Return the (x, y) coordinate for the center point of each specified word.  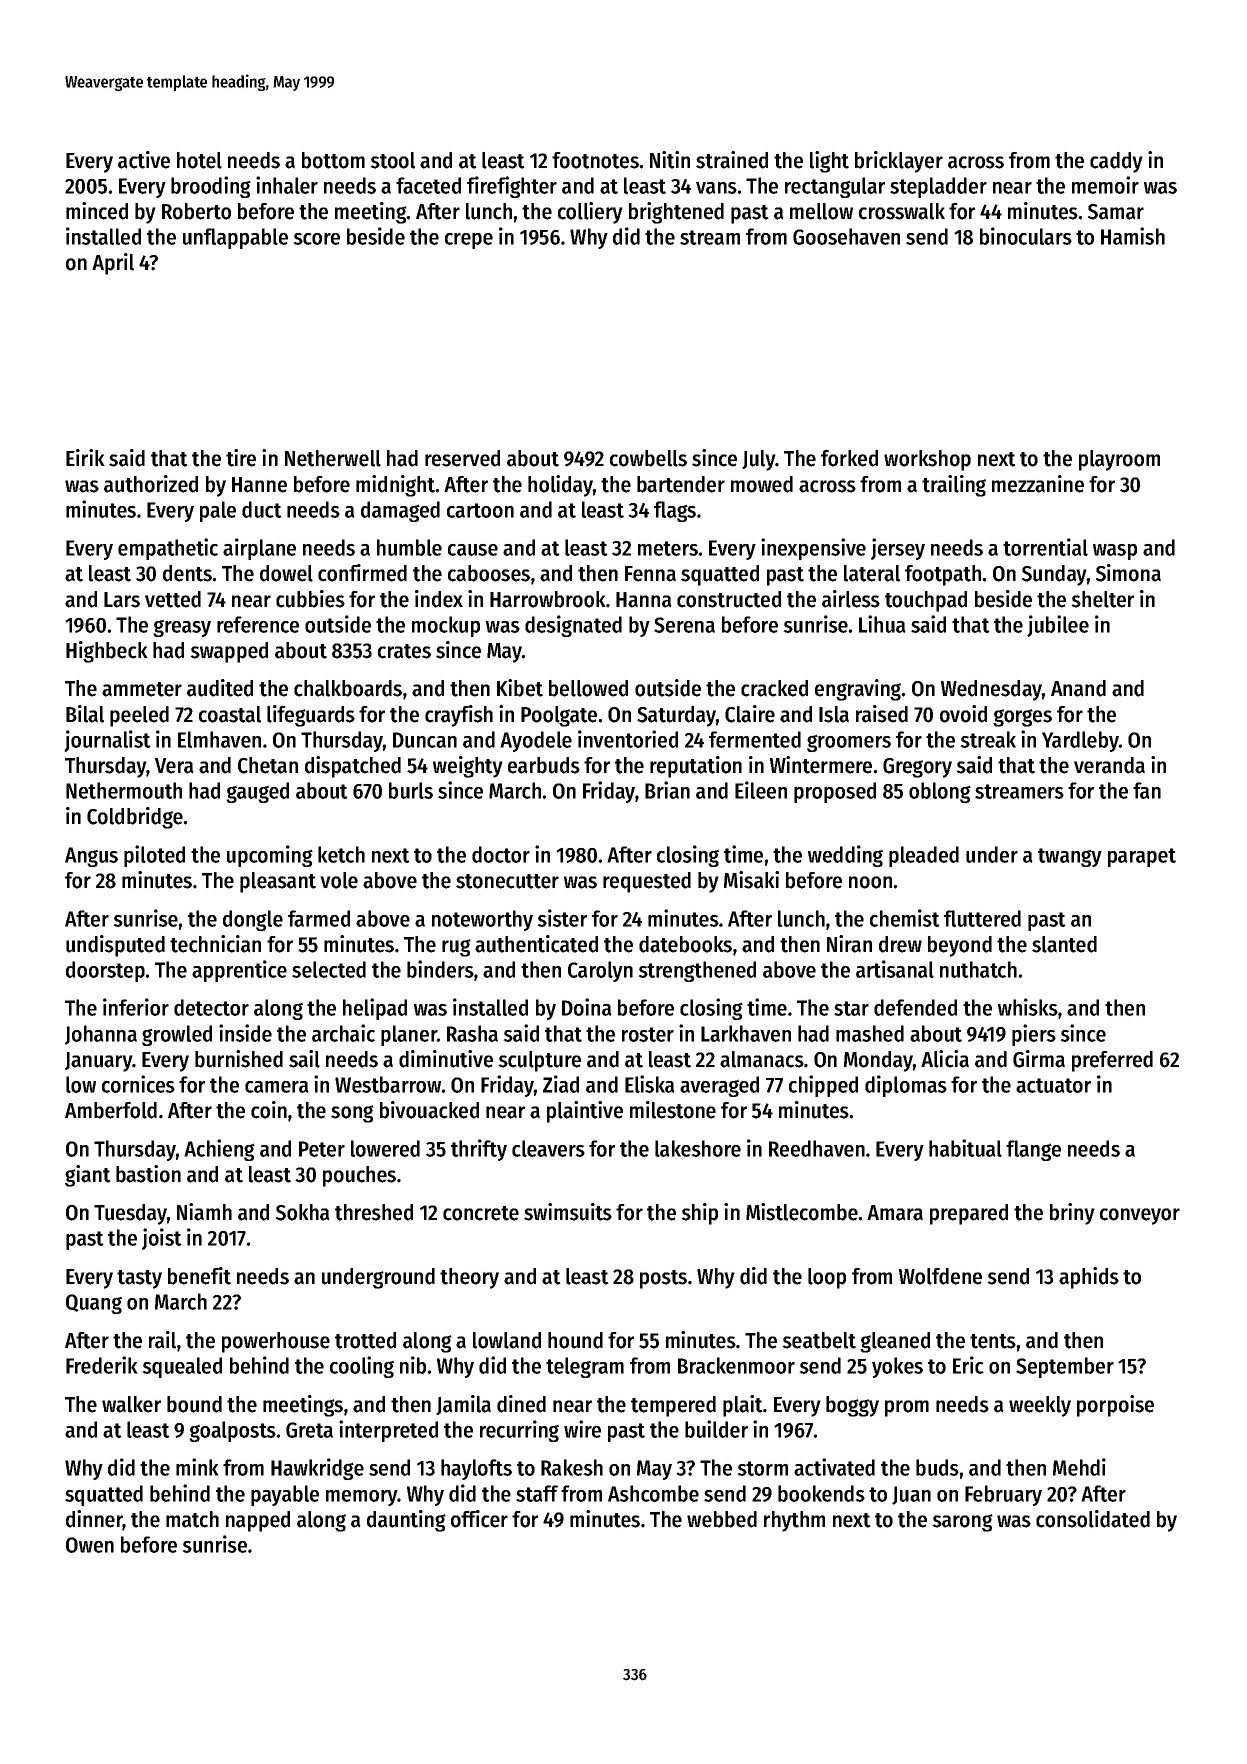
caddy (1116, 162)
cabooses (489, 573)
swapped (229, 652)
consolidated (1093, 1519)
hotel (199, 160)
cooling (362, 1367)
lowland (507, 1340)
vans (716, 188)
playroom (1119, 460)
